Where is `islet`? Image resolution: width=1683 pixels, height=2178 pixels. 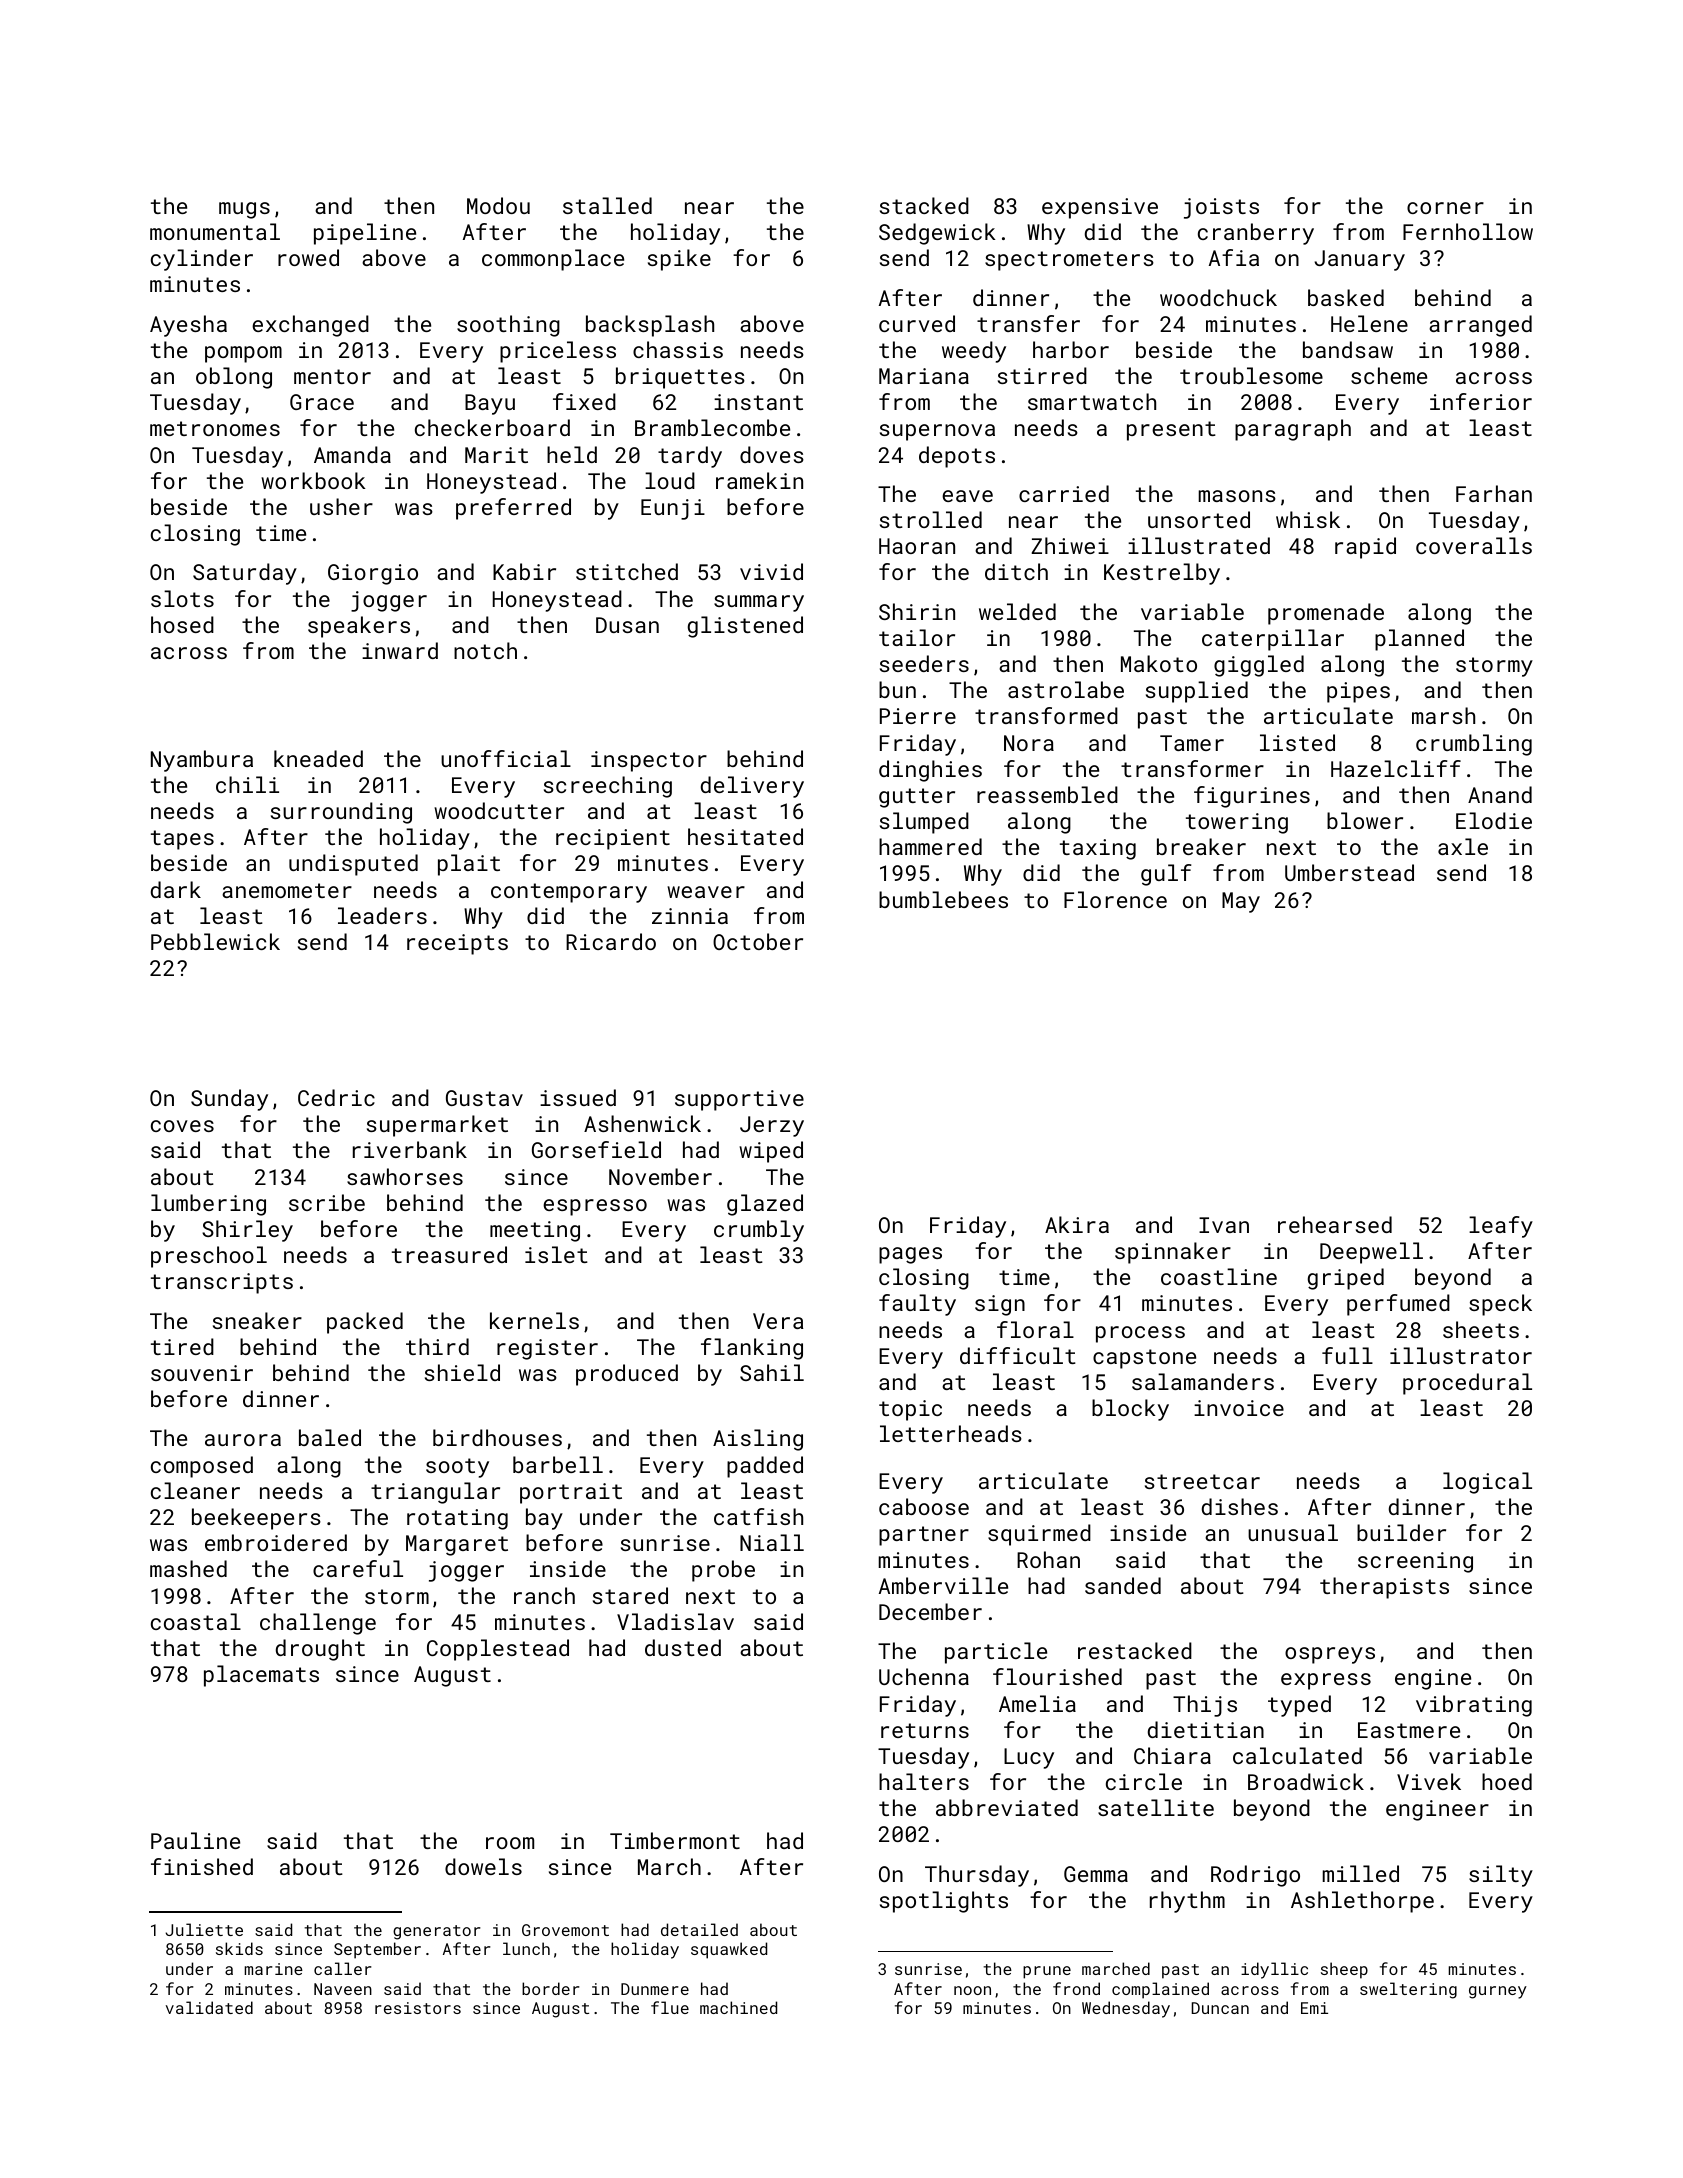
islet is located at coordinates (556, 1254).
